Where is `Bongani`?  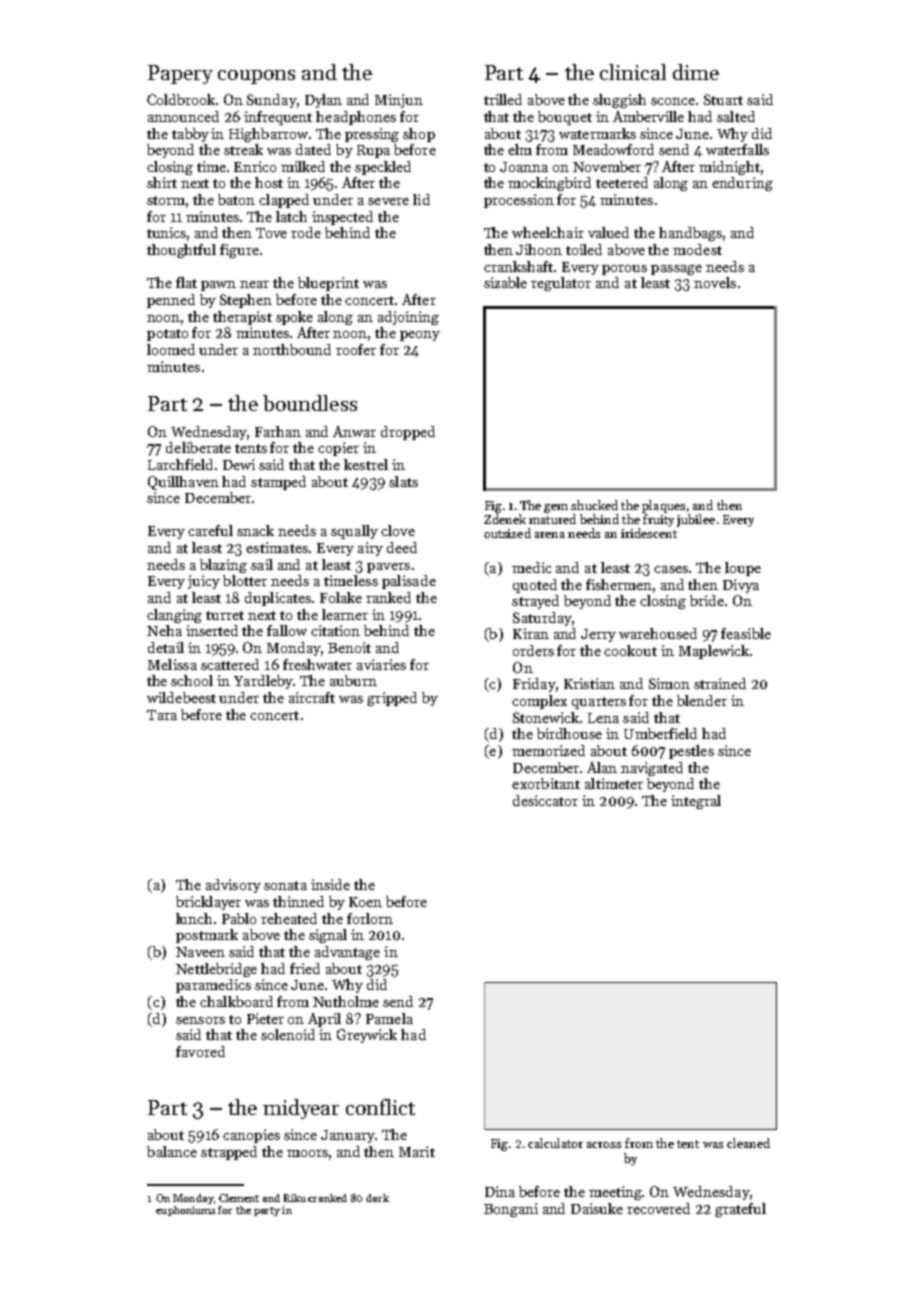
Bongani is located at coordinates (511, 1210).
